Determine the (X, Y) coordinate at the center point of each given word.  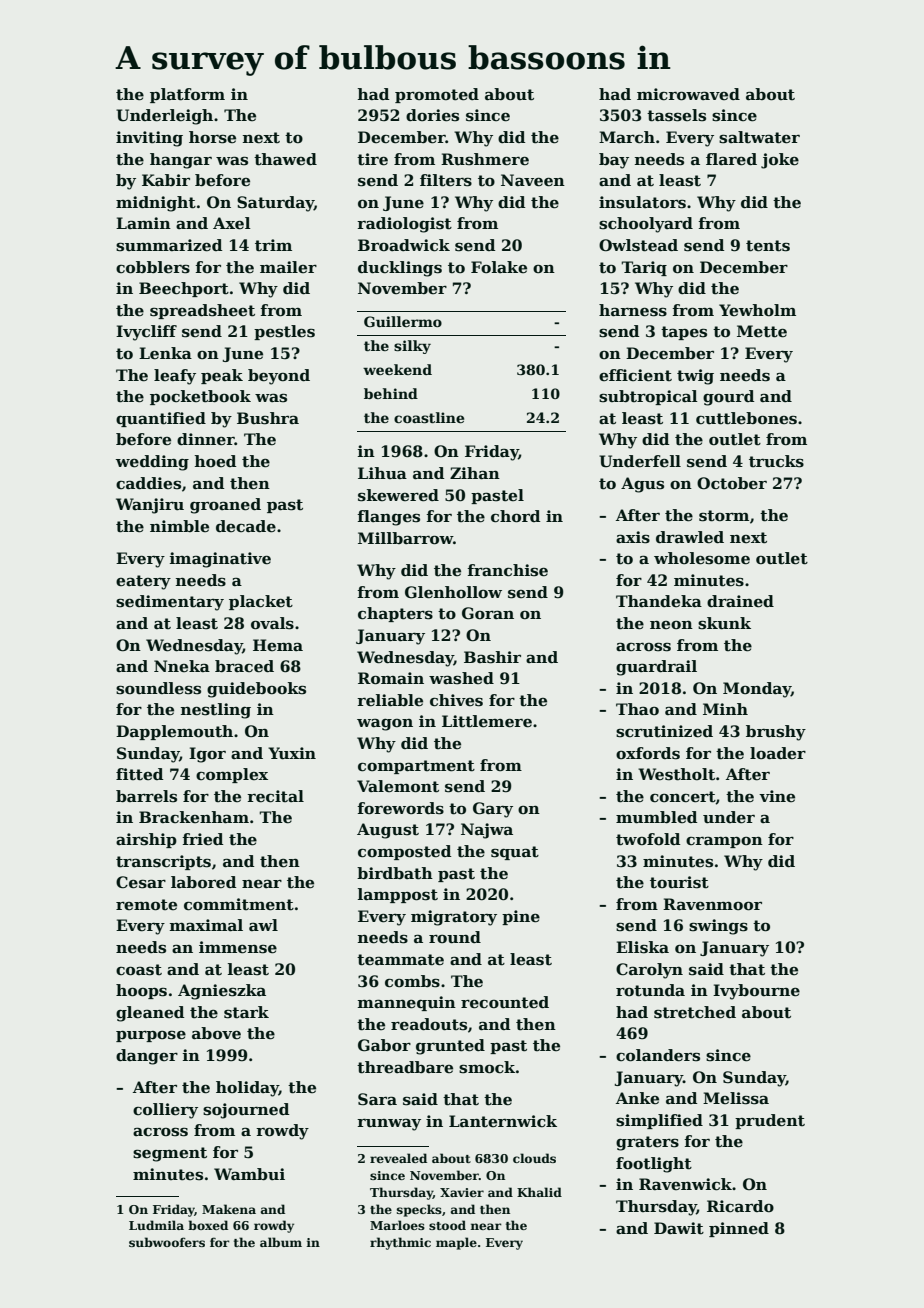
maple (456, 1243)
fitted (139, 774)
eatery (143, 582)
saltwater (759, 137)
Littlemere (487, 721)
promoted (437, 95)
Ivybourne (756, 992)
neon (671, 625)
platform (187, 95)
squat (515, 853)
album (281, 1242)
